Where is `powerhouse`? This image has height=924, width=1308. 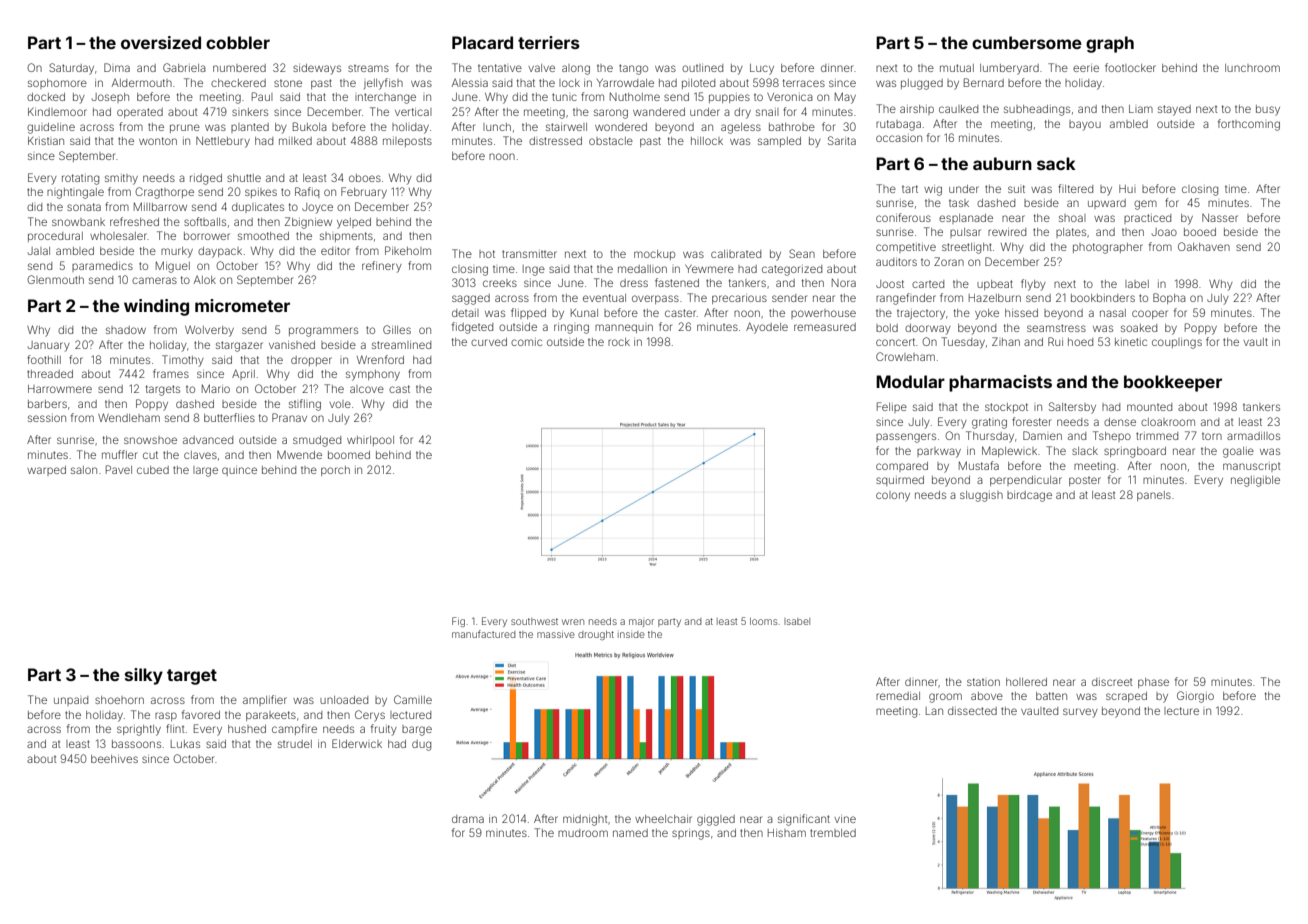
powerhouse is located at coordinates (823, 314).
